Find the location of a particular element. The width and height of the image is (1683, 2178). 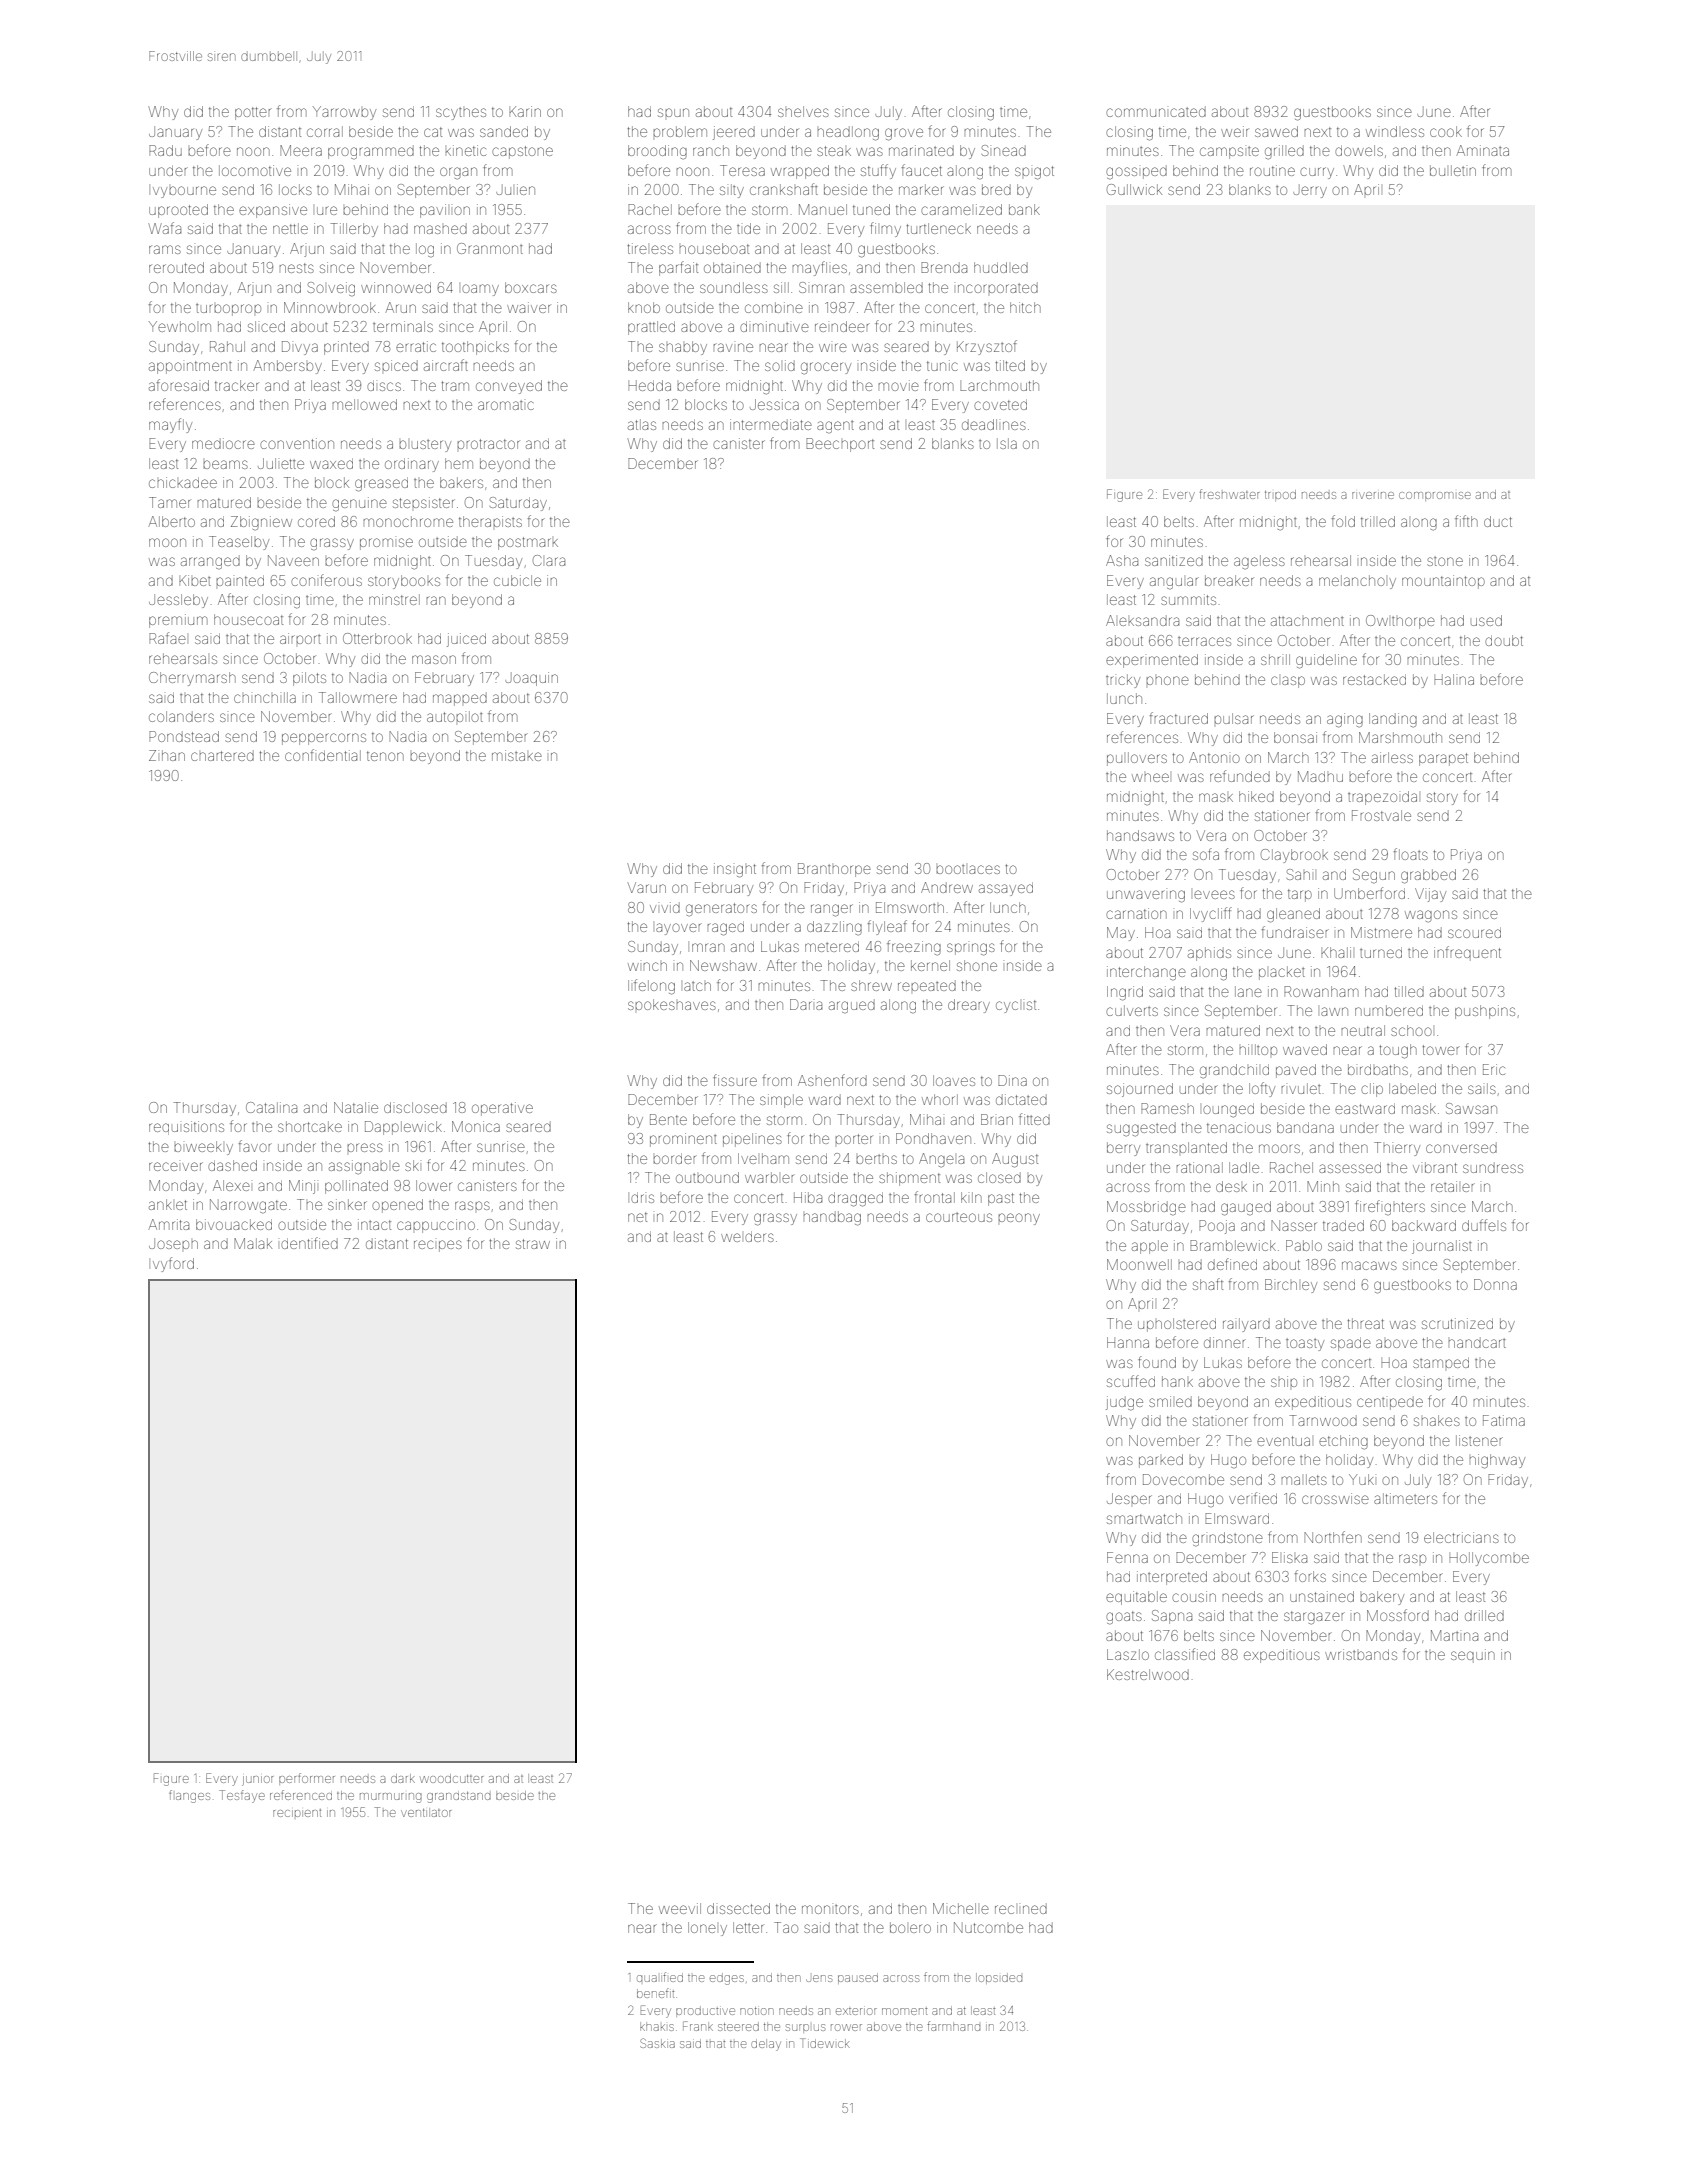

sojourned is located at coordinates (1140, 1090).
